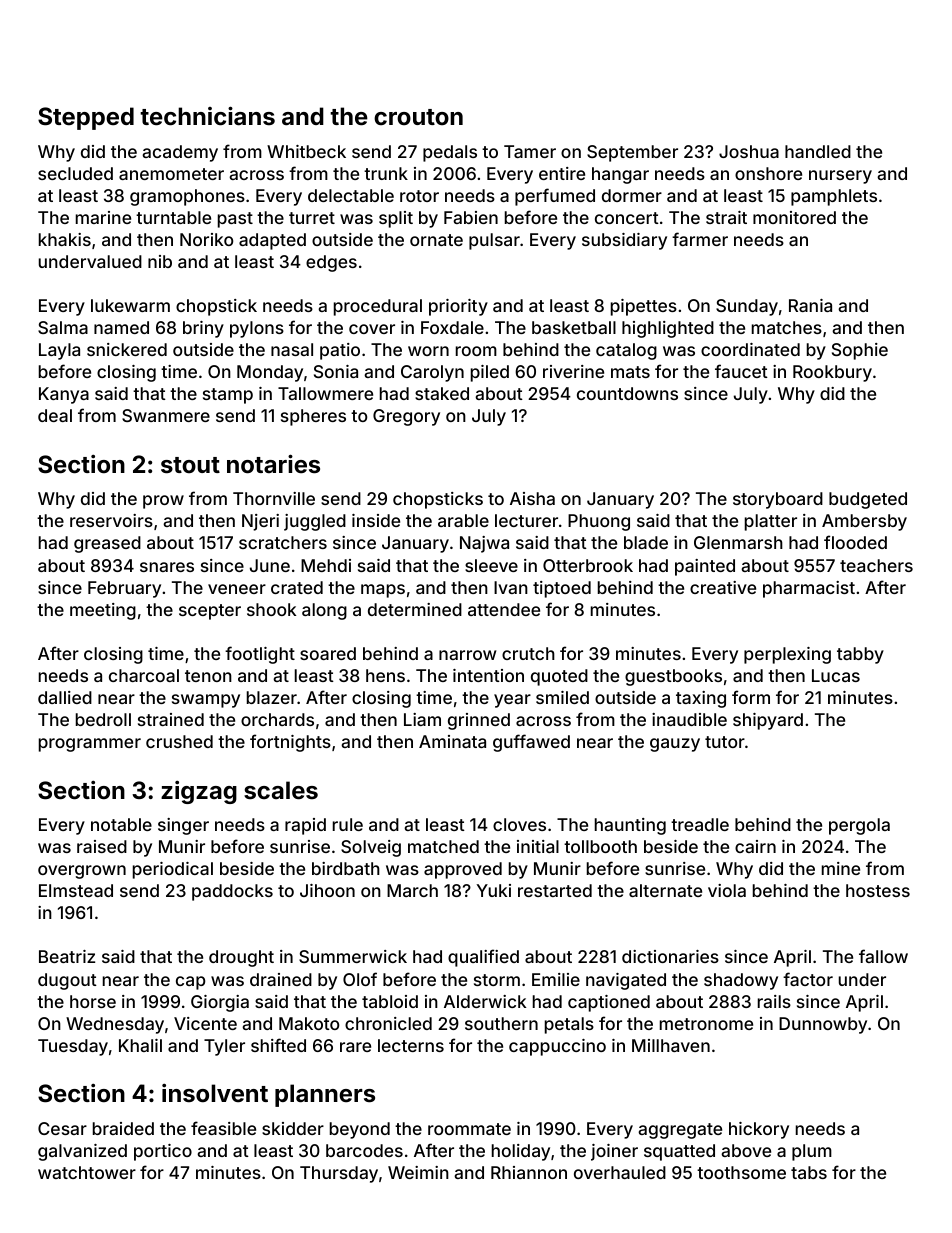 This screenshot has width=952, height=1233. Describe the element at coordinates (883, 956) in the screenshot. I see `fallow` at that location.
